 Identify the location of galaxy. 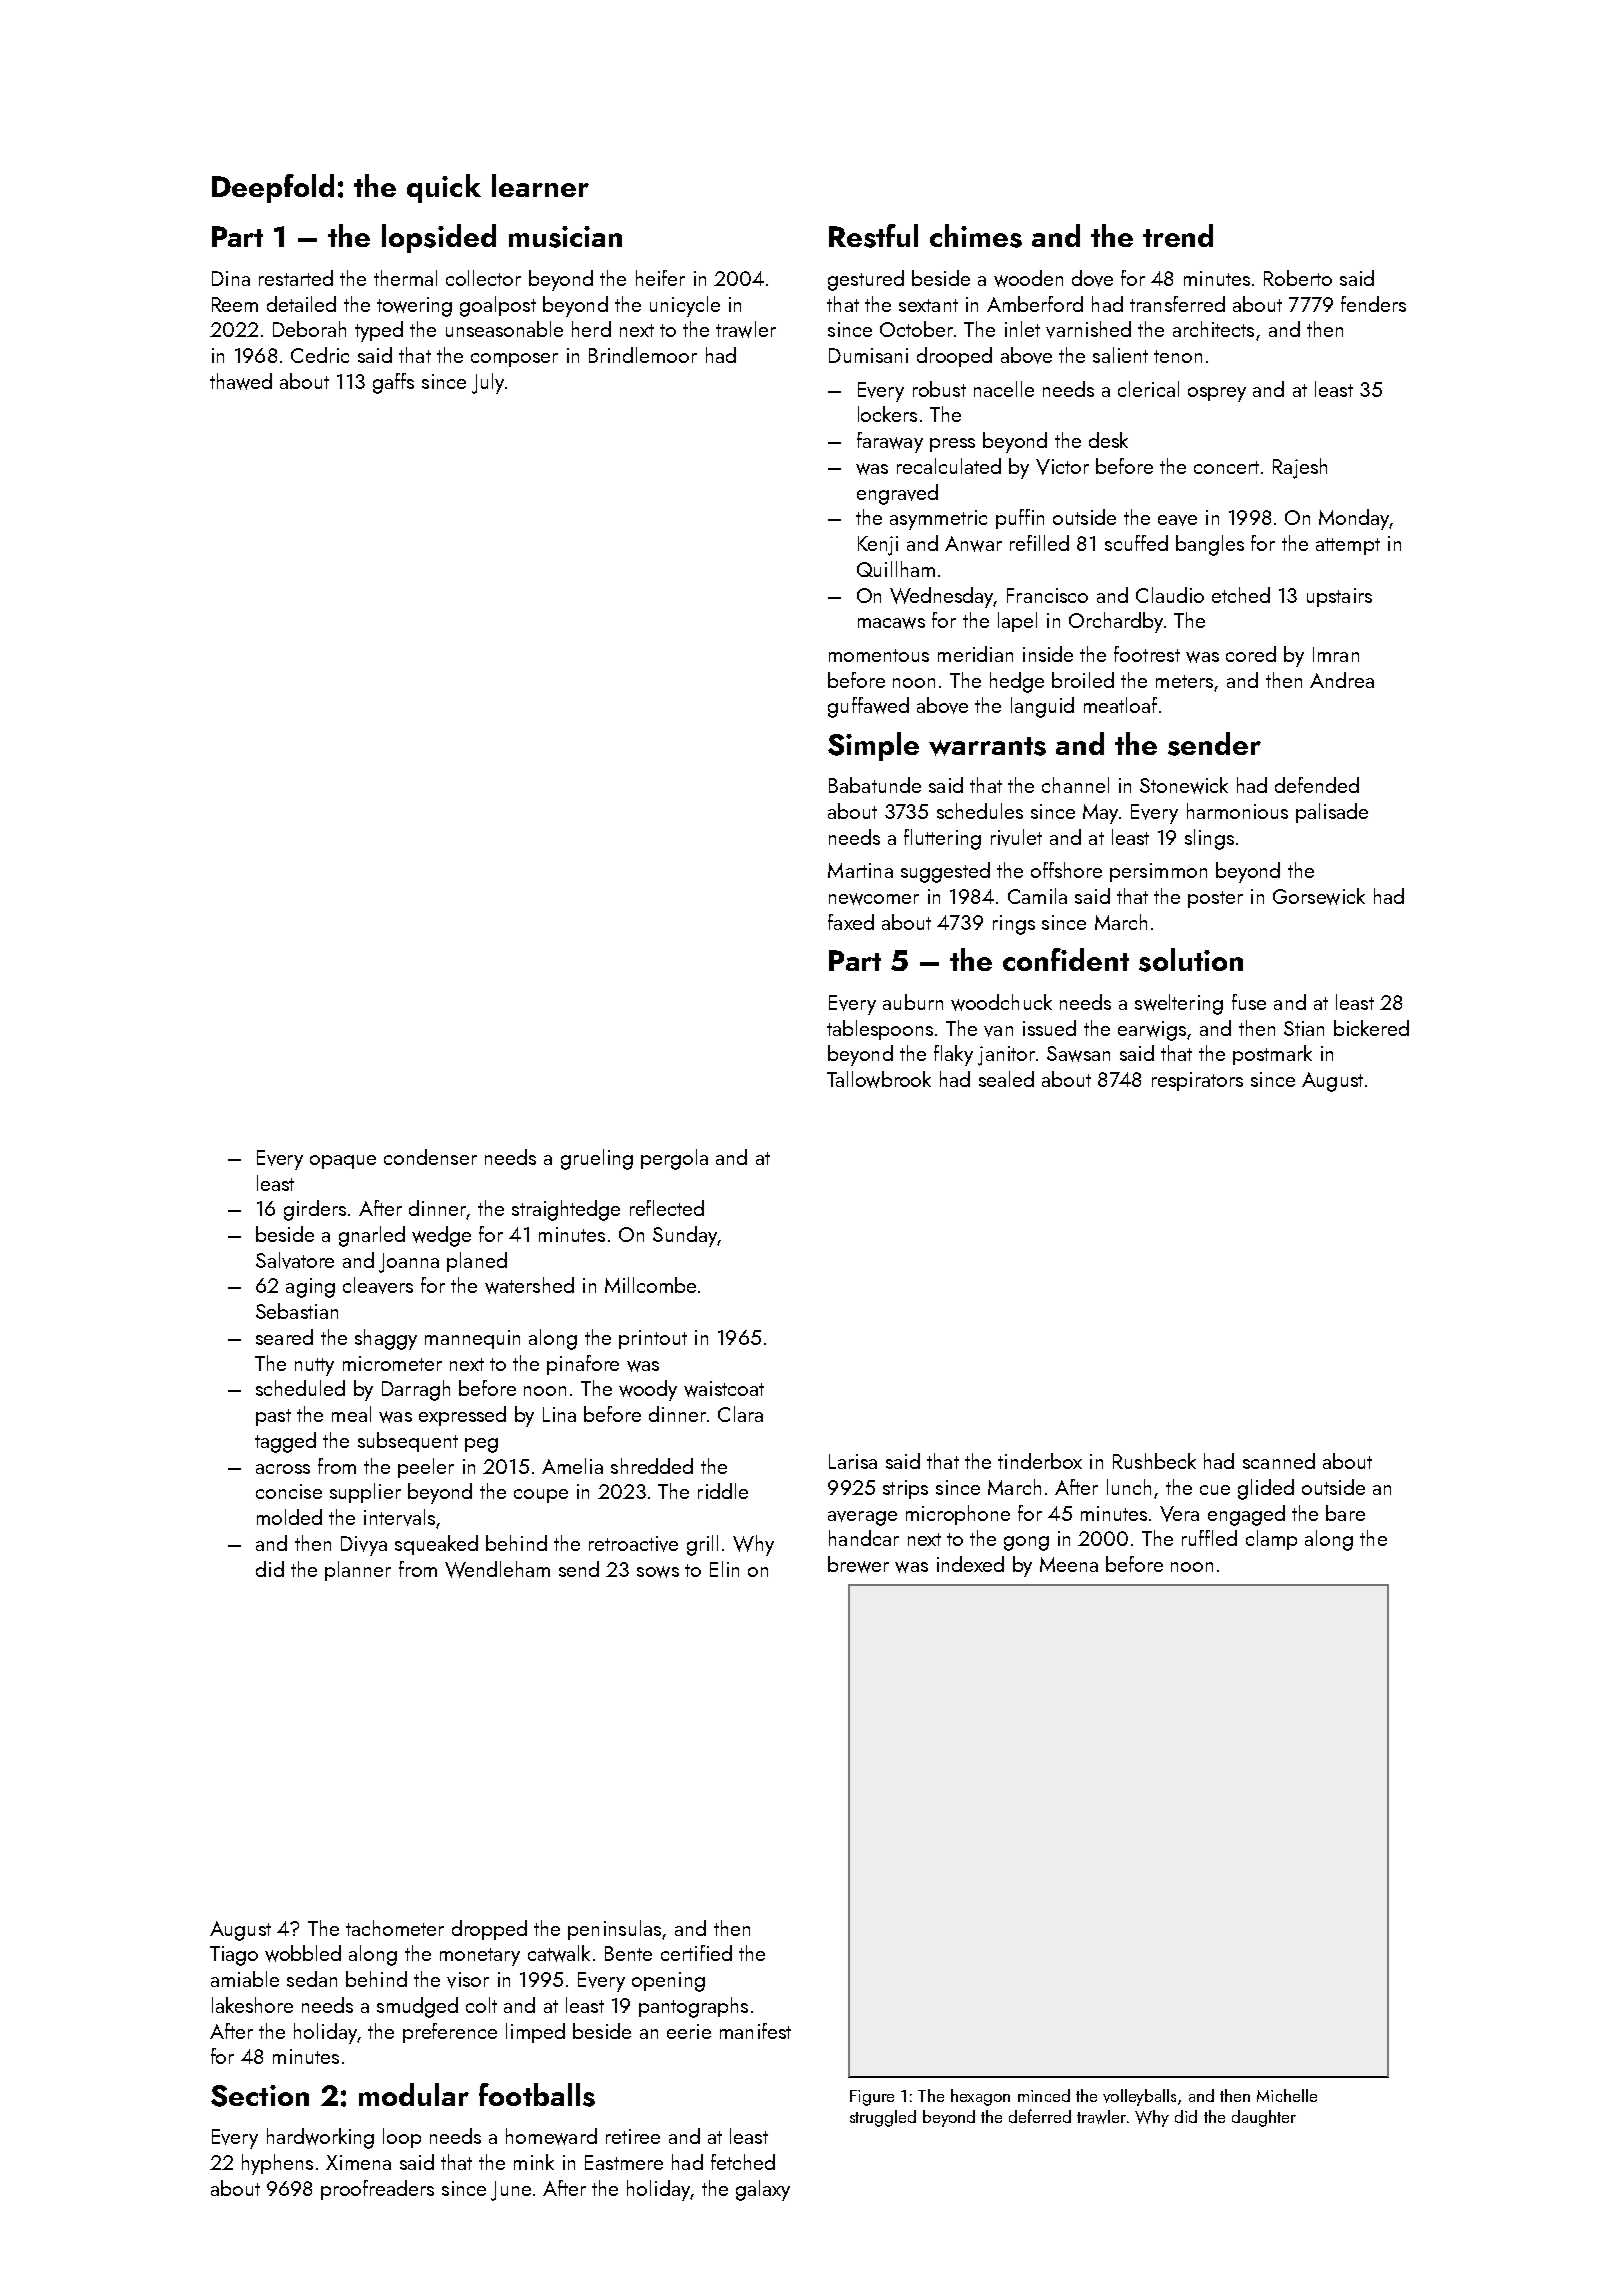
(763, 2190).
